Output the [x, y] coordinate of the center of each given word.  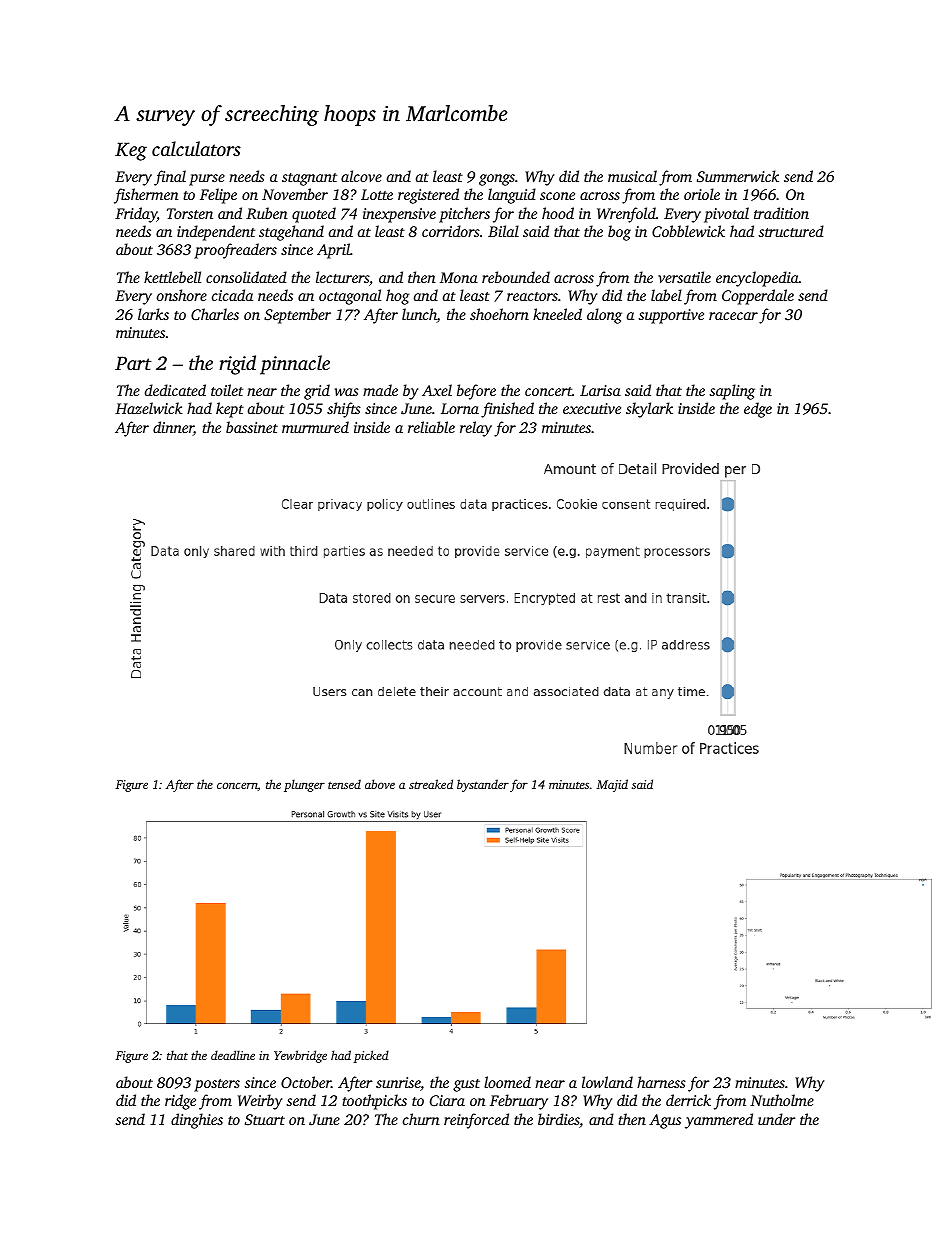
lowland [607, 1082]
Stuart [265, 1119]
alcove [361, 176]
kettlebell [172, 277]
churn [421, 1119]
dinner [173, 428]
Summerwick [738, 176]
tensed [344, 784]
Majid [612, 785]
